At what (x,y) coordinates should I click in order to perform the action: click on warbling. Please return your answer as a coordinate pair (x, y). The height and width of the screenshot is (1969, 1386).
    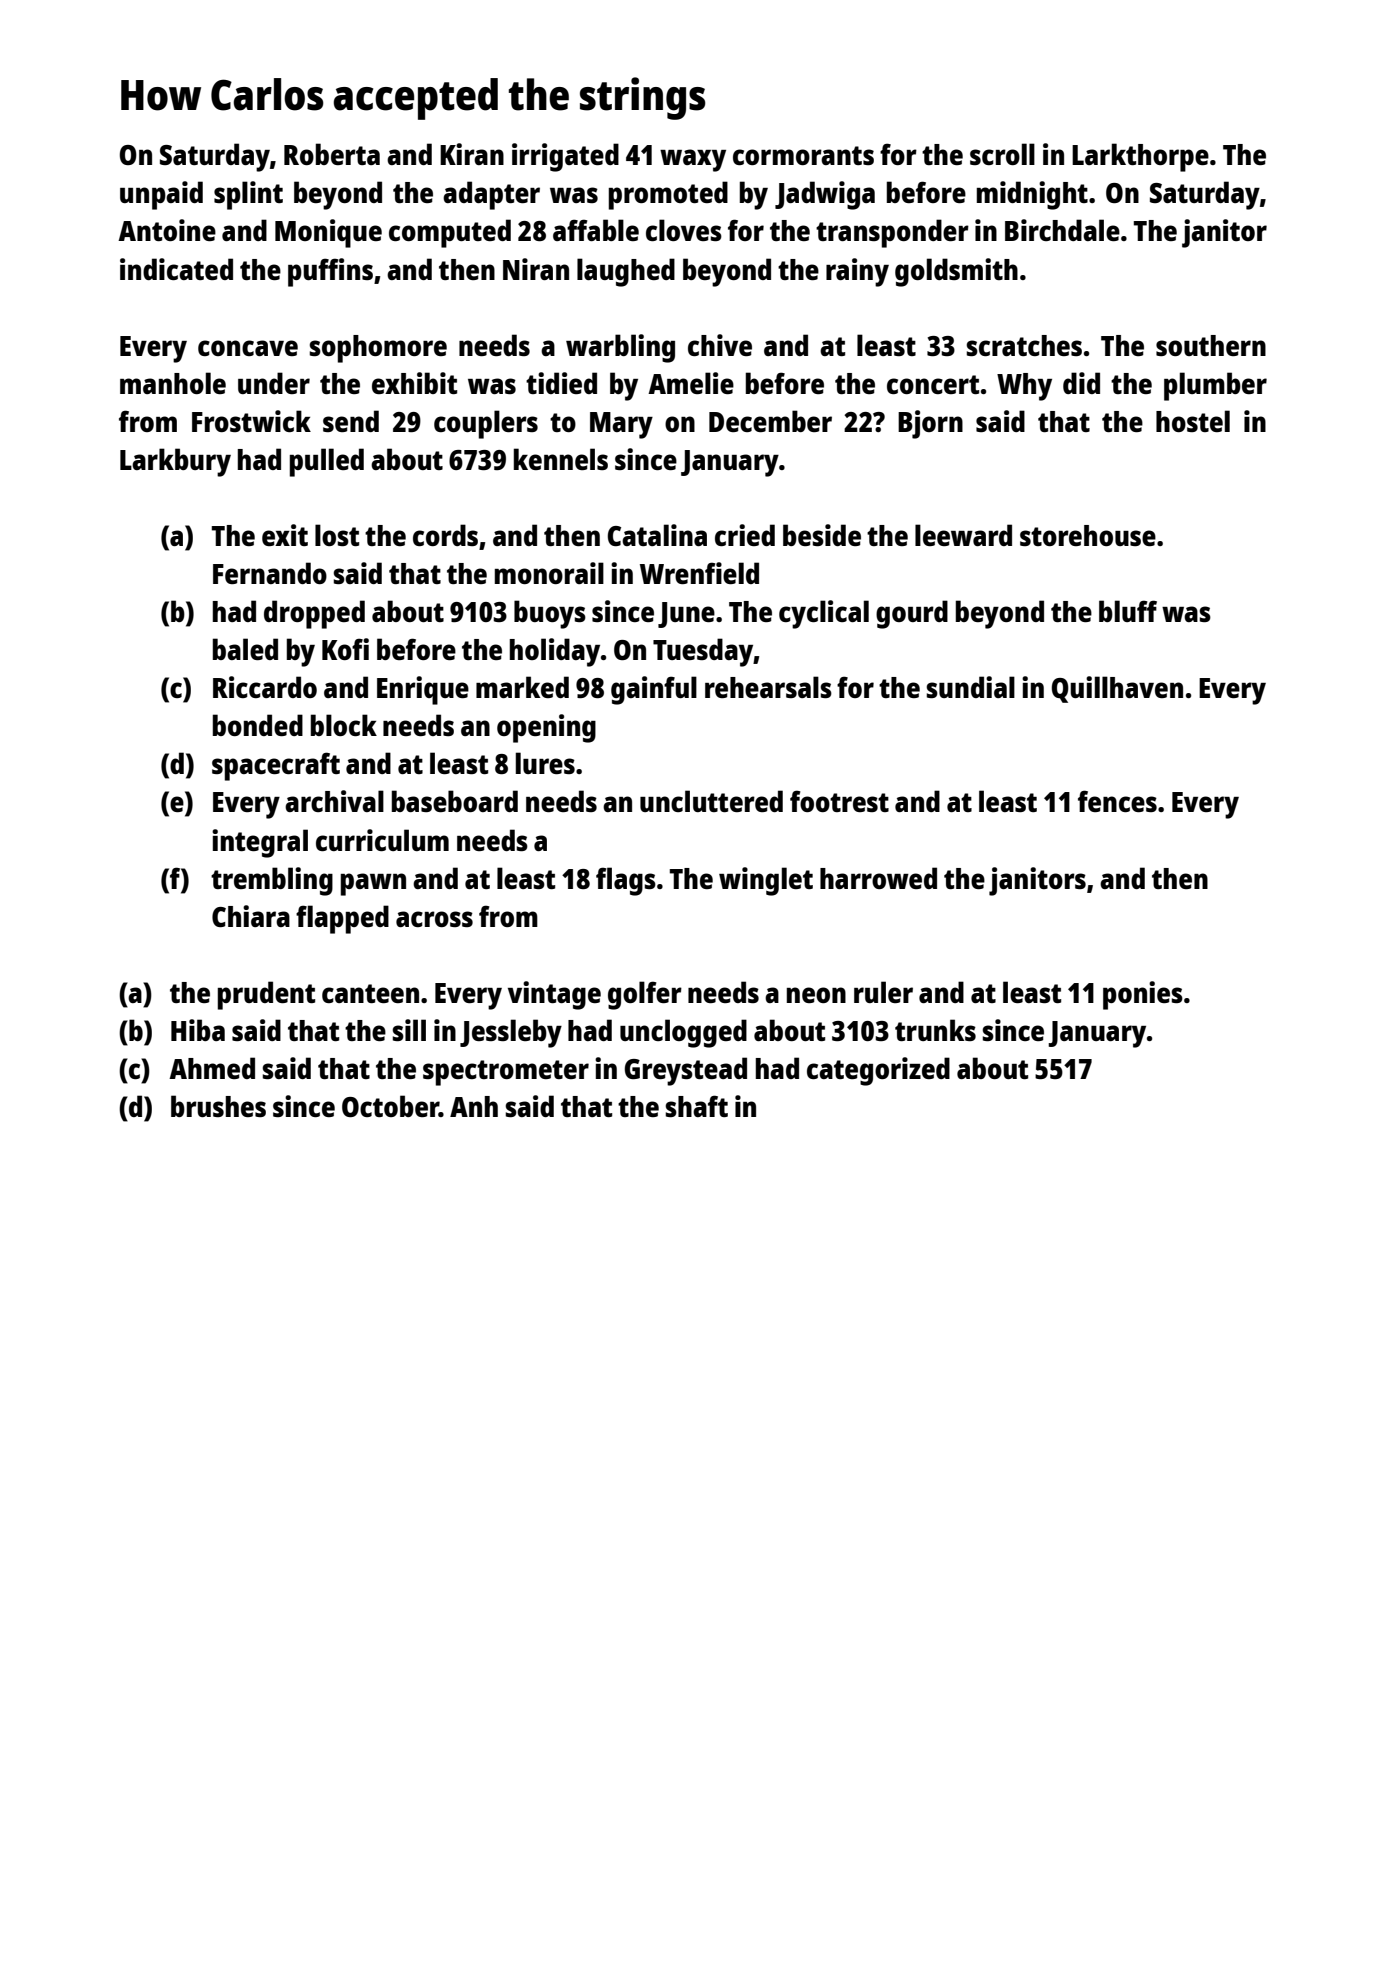
    Looking at the image, I should click on (620, 348).
